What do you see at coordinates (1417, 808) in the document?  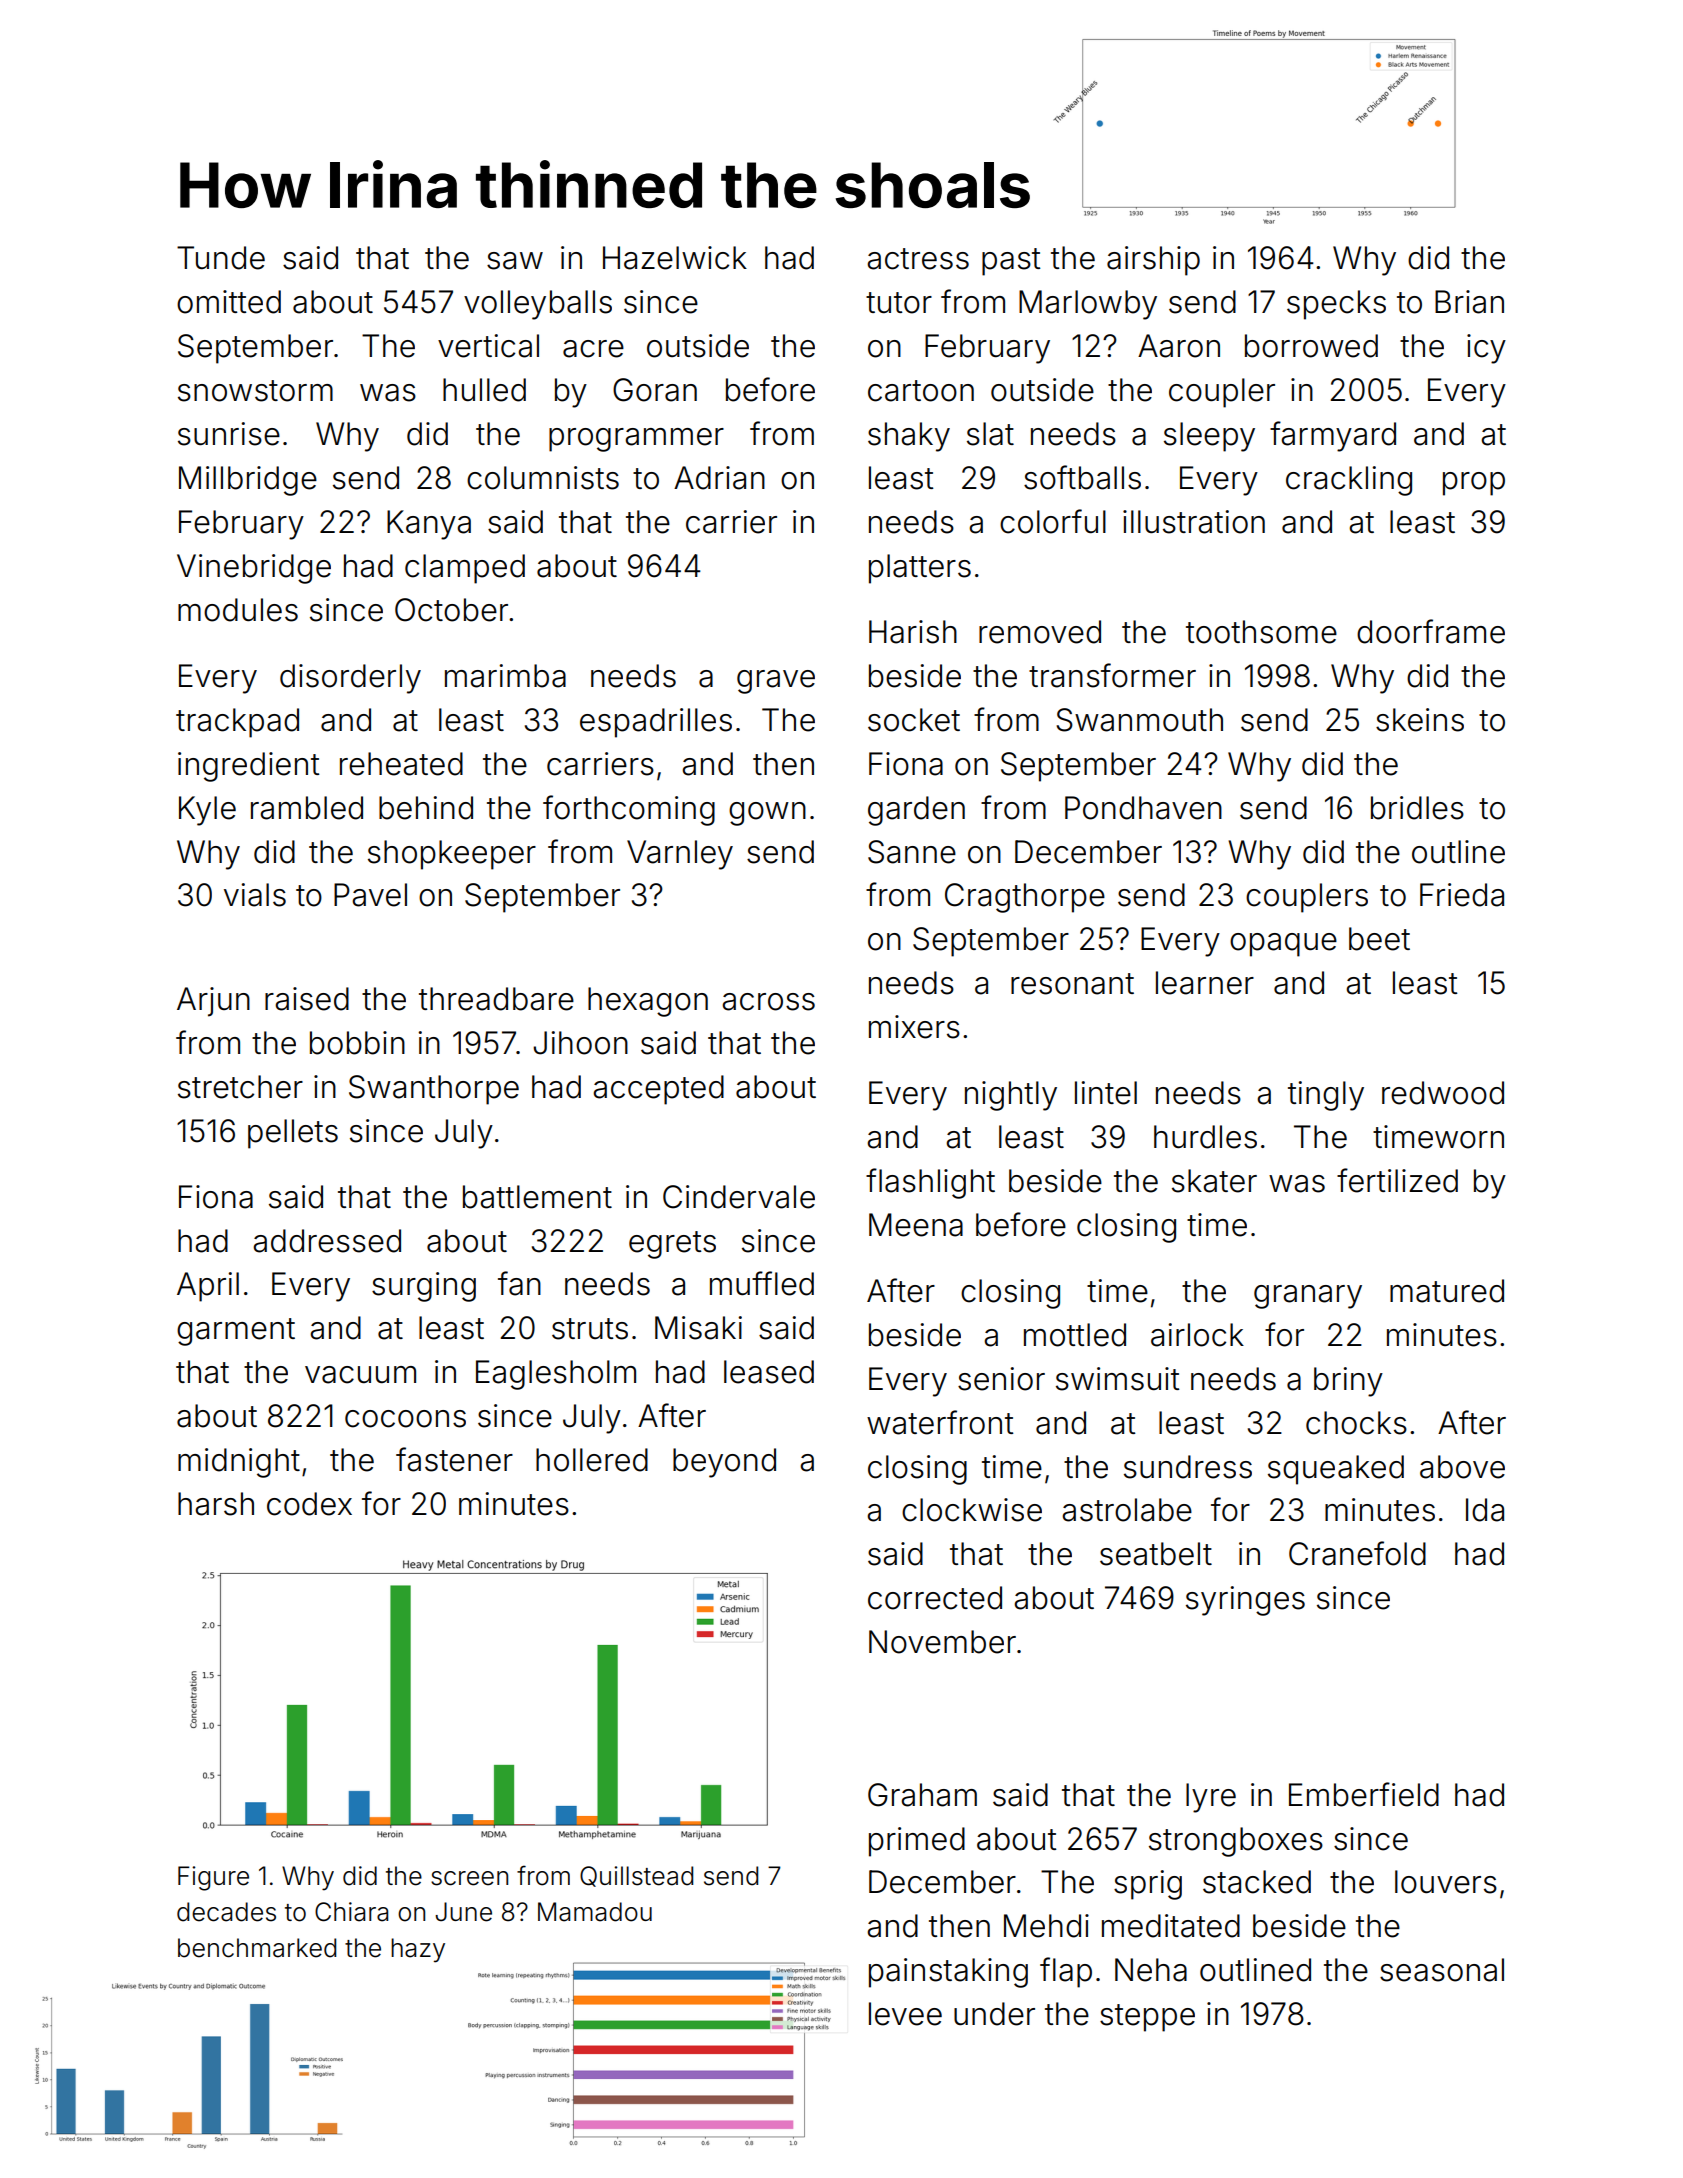 I see `bridles` at bounding box center [1417, 808].
